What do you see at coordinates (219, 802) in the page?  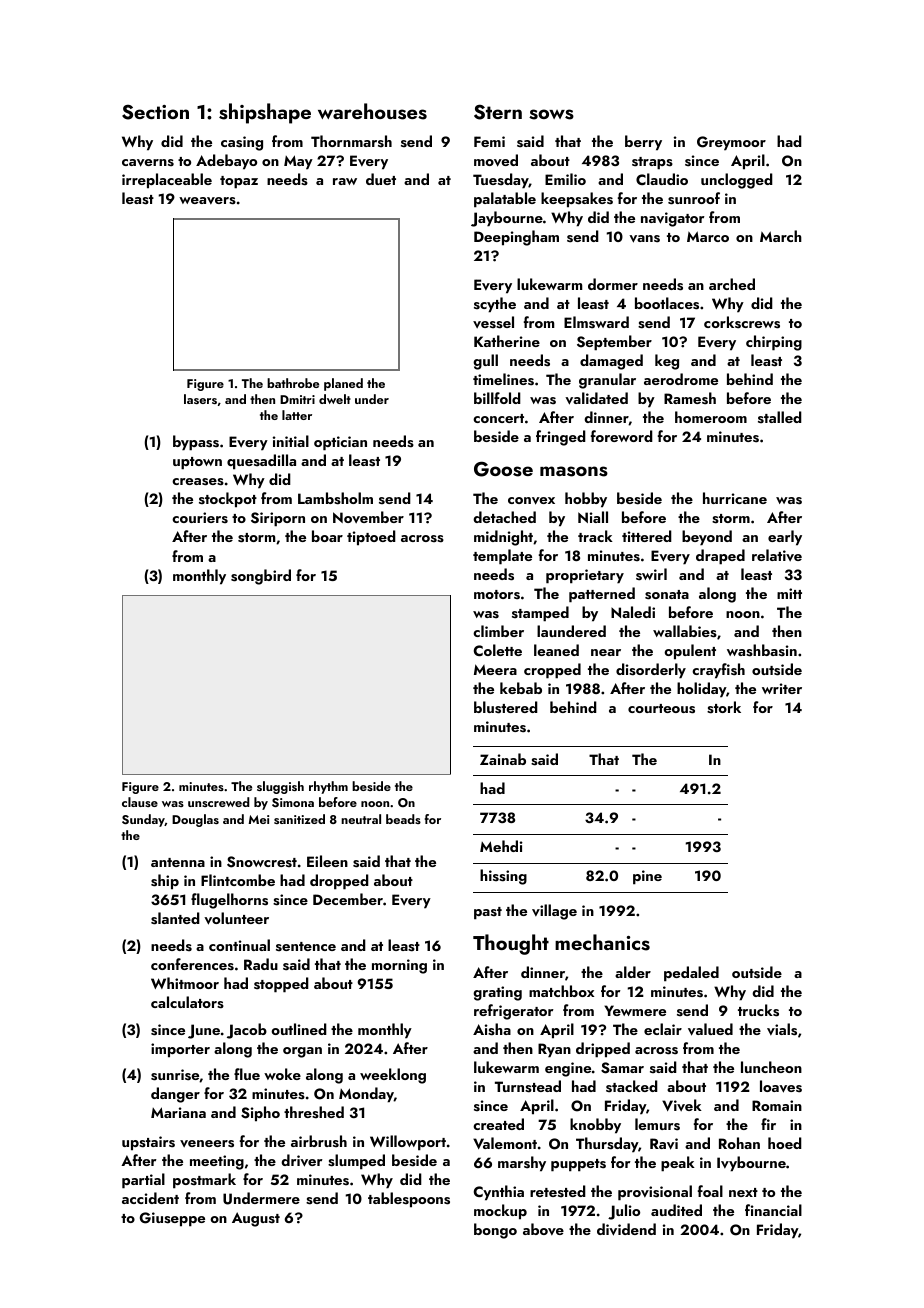 I see `unscrewed` at bounding box center [219, 802].
